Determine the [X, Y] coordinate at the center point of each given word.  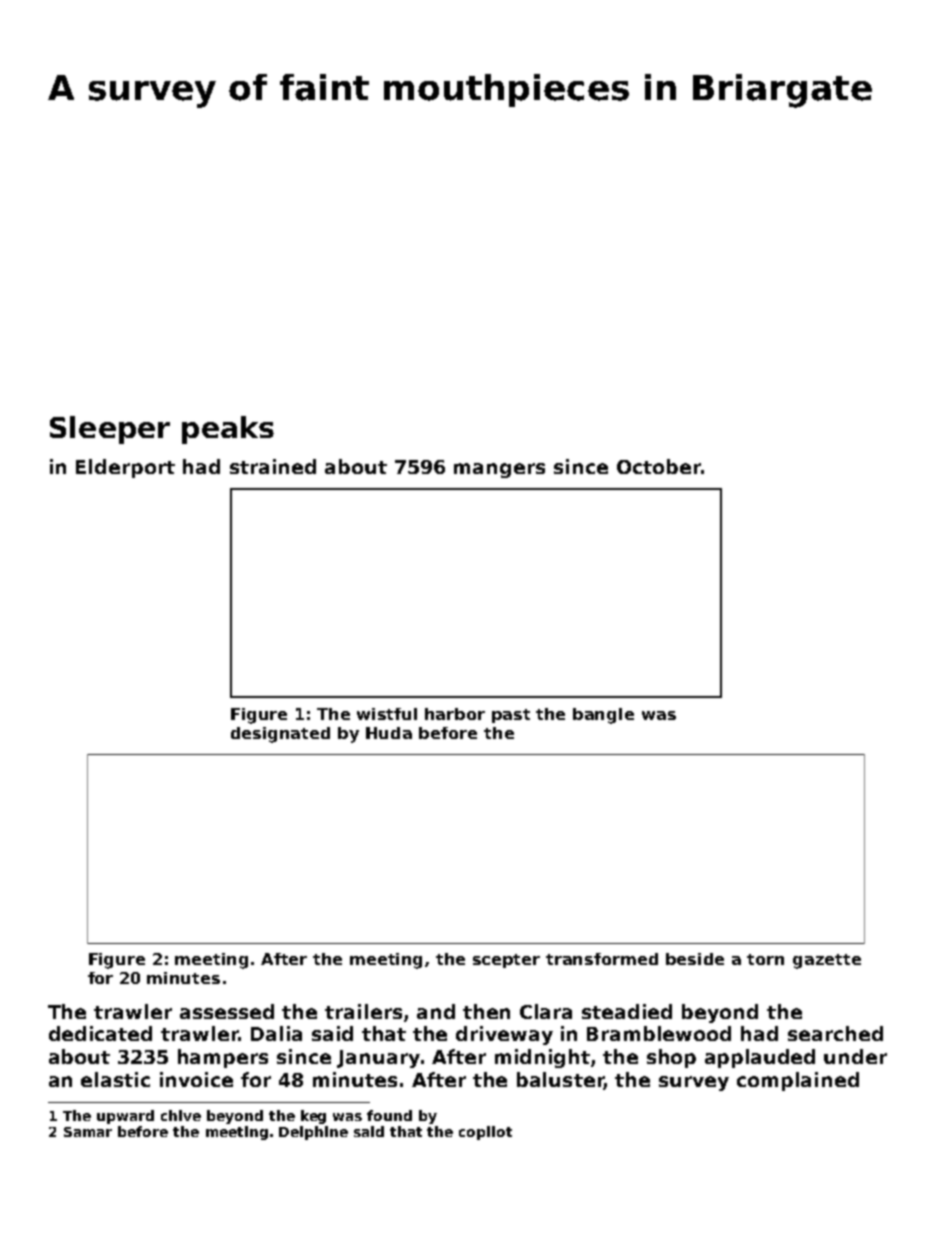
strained [273, 466]
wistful [387, 714]
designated [280, 735]
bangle [603, 716]
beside [695, 959]
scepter [506, 961]
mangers [499, 470]
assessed [227, 1011]
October [659, 466]
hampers [223, 1058]
